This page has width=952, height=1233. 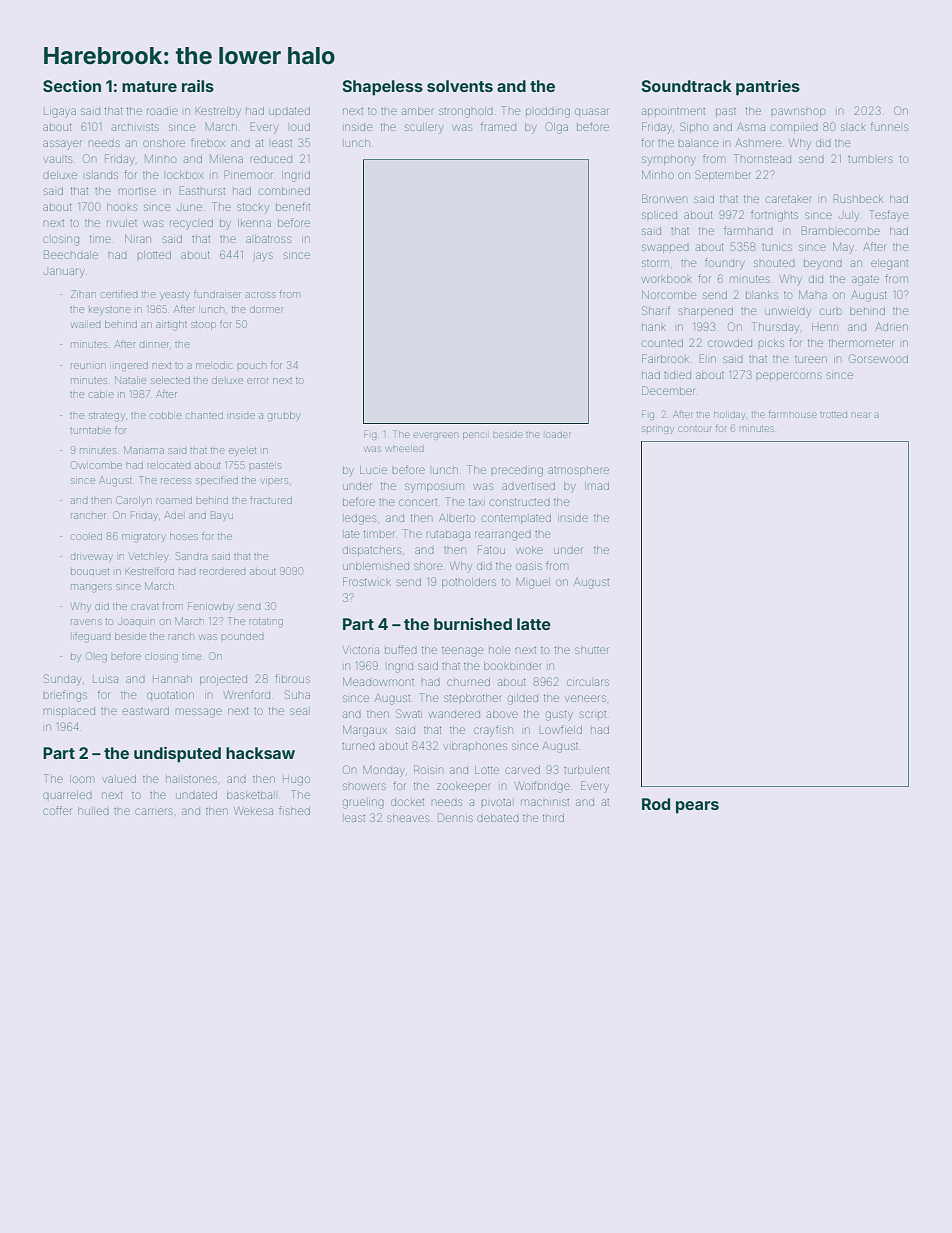 What do you see at coordinates (460, 86) in the page?
I see `solvents` at bounding box center [460, 86].
